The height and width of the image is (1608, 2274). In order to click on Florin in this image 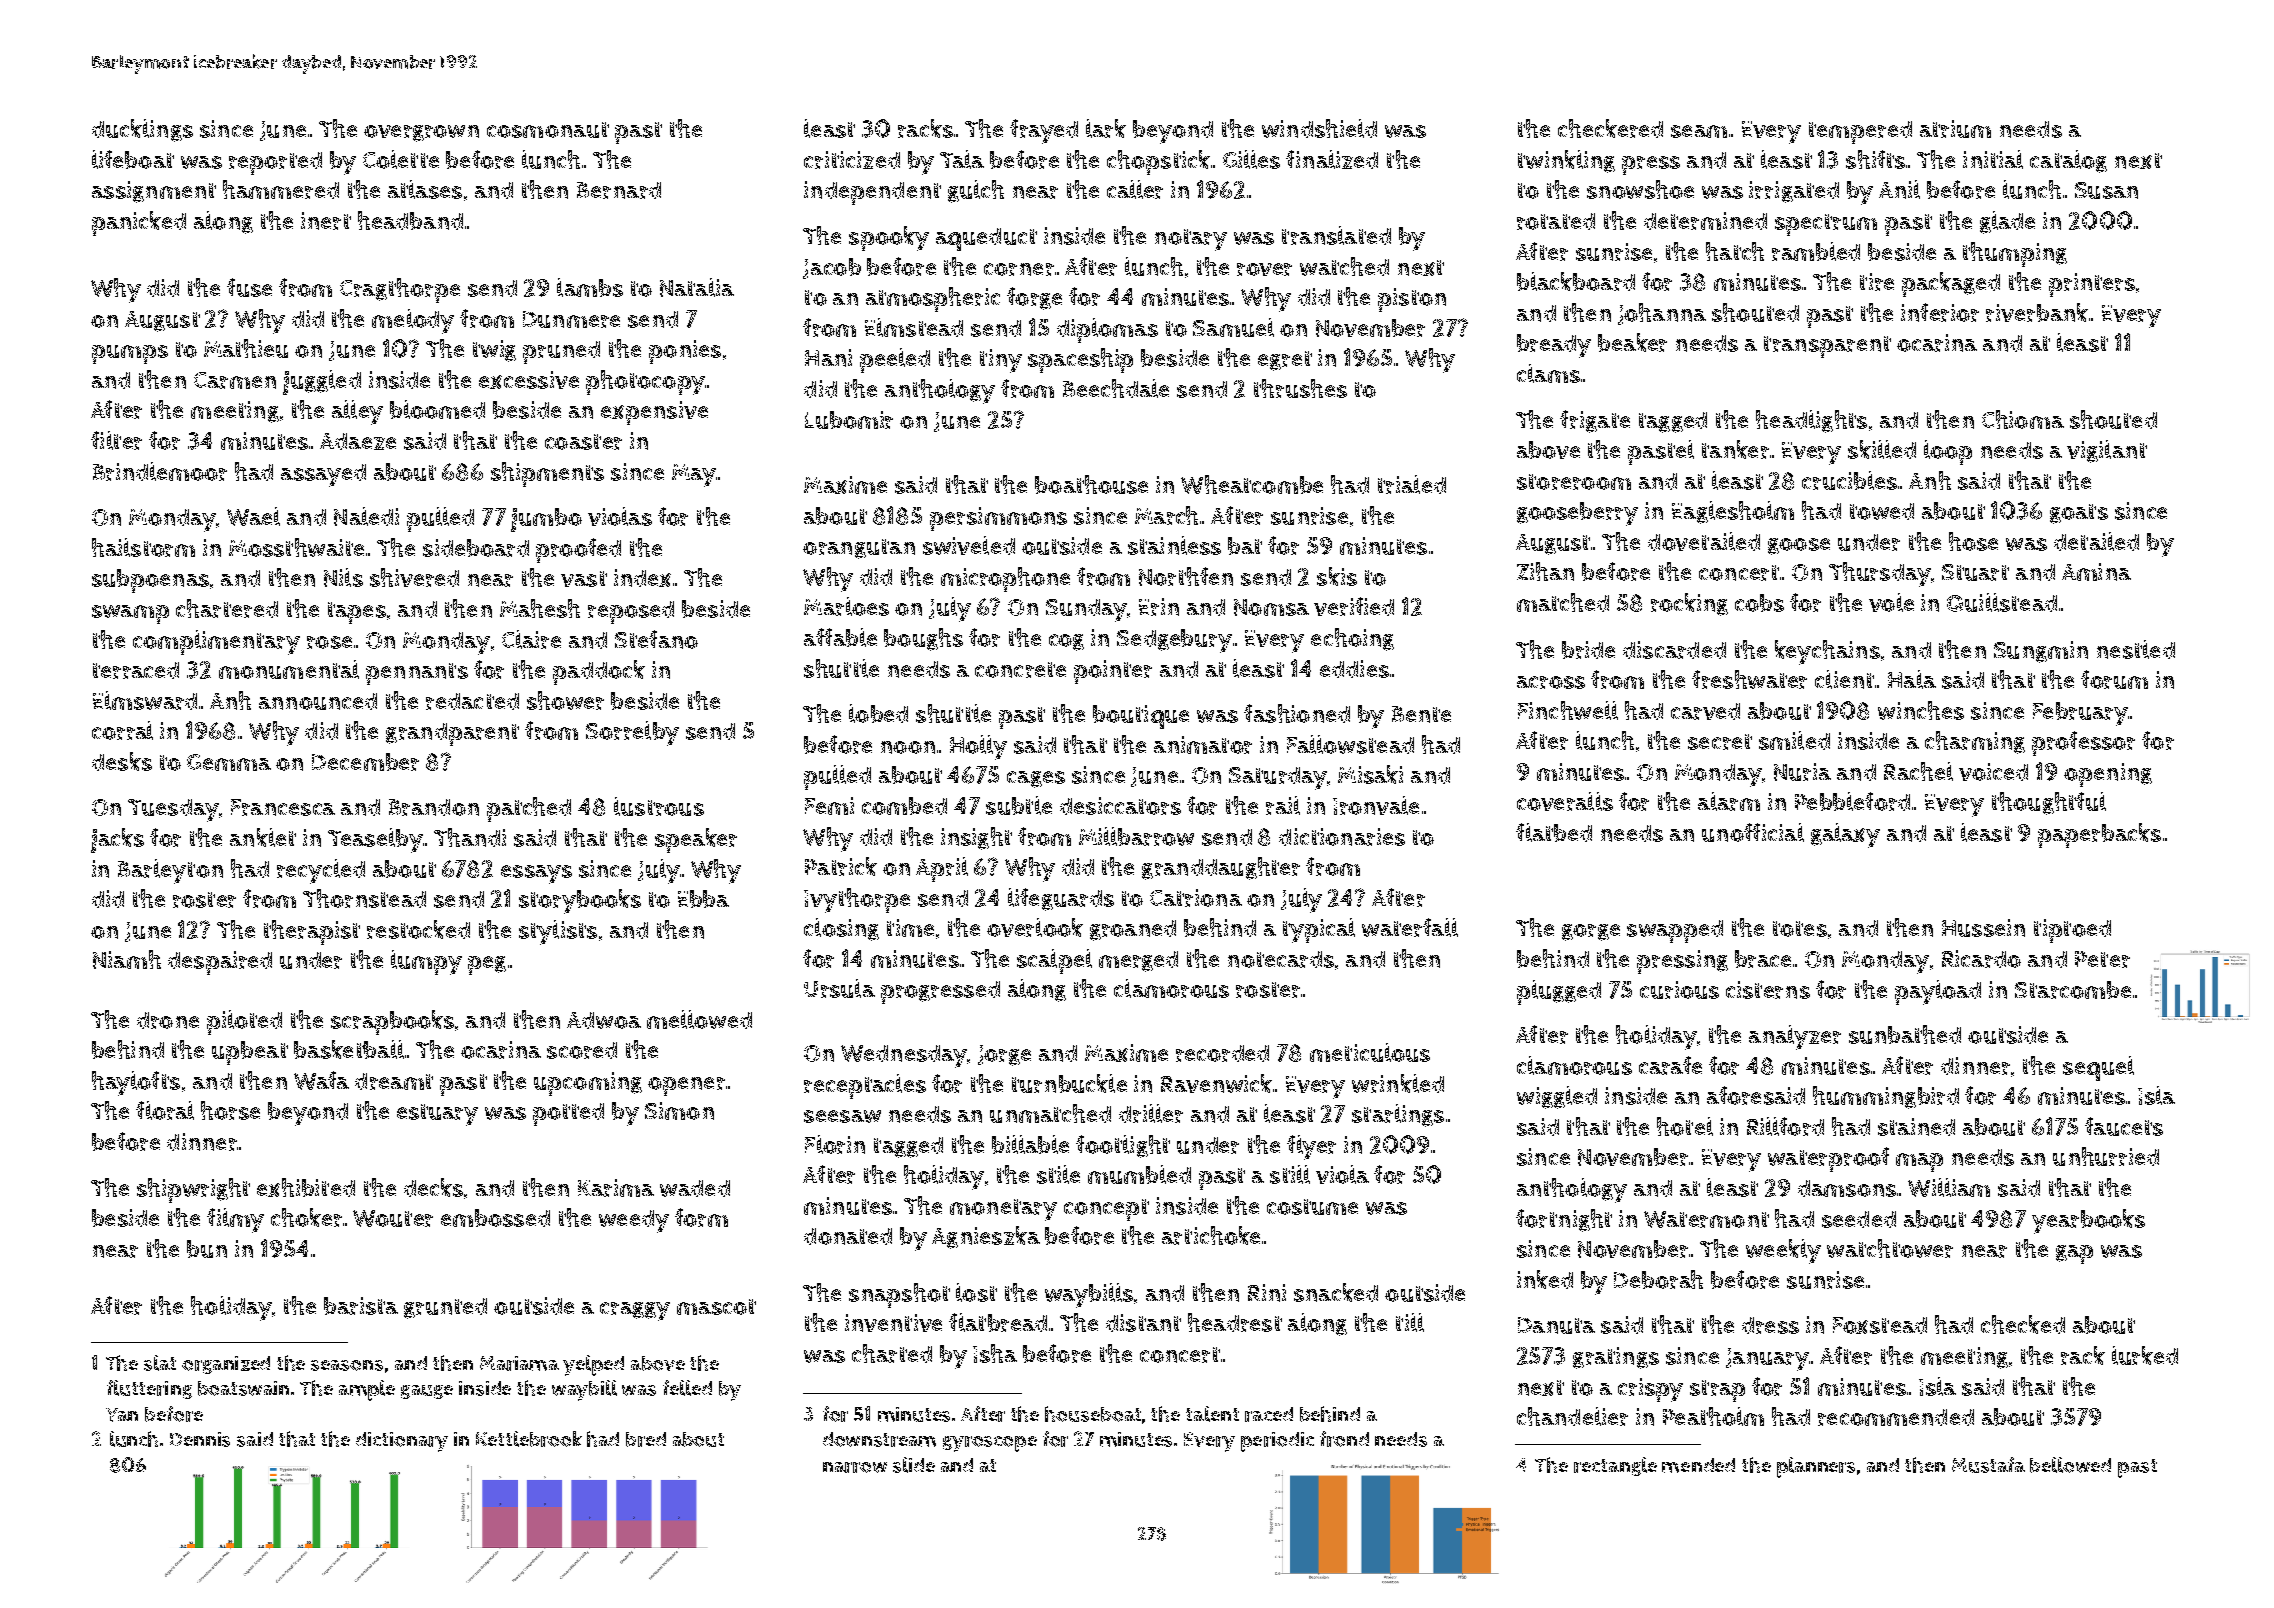, I will do `click(835, 1144)`.
